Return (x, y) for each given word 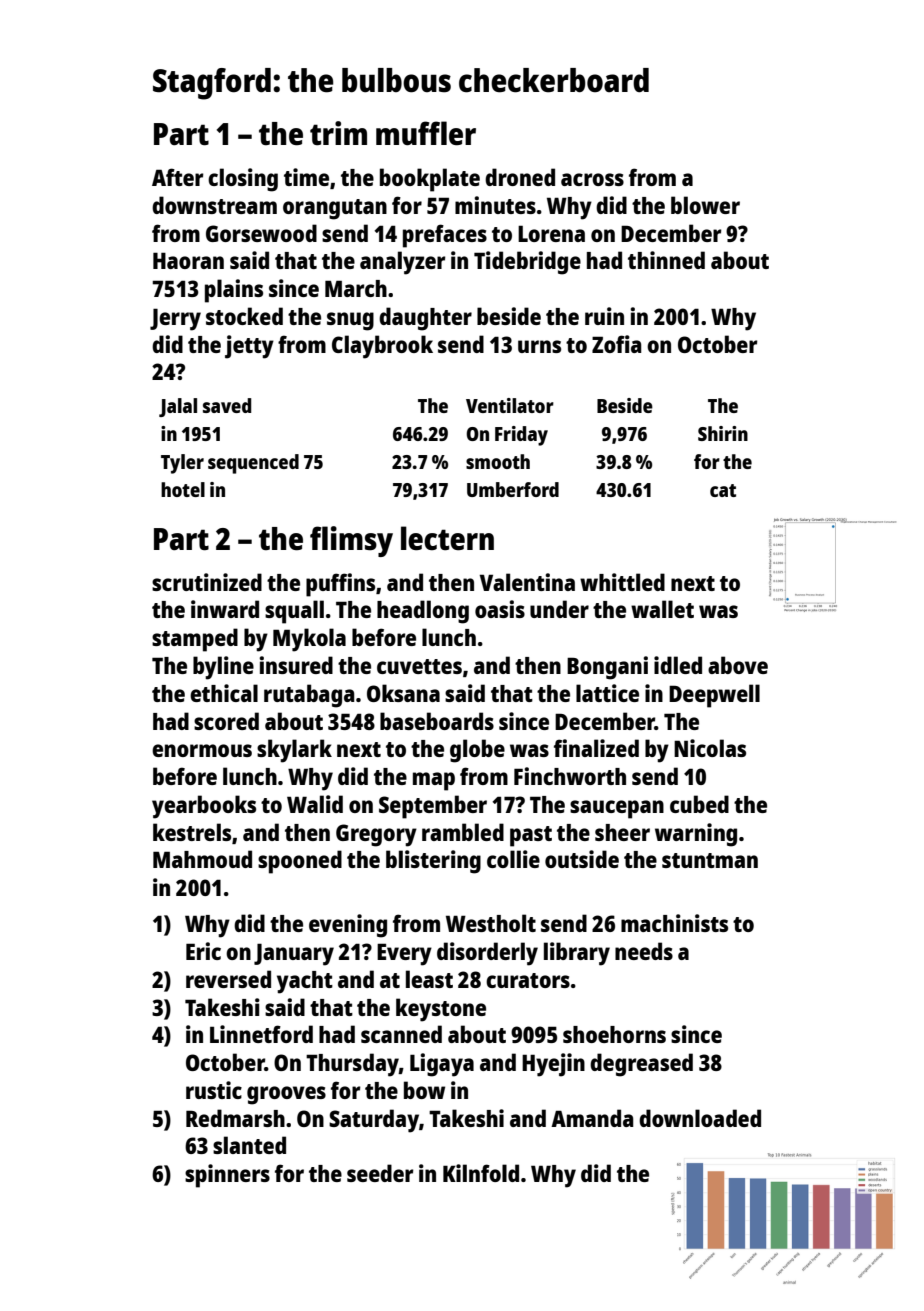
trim (338, 133)
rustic (214, 1090)
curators (528, 980)
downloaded (700, 1118)
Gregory (376, 835)
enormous (202, 750)
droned (520, 177)
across (592, 179)
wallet (662, 609)
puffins (340, 585)
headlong (423, 612)
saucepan (617, 809)
